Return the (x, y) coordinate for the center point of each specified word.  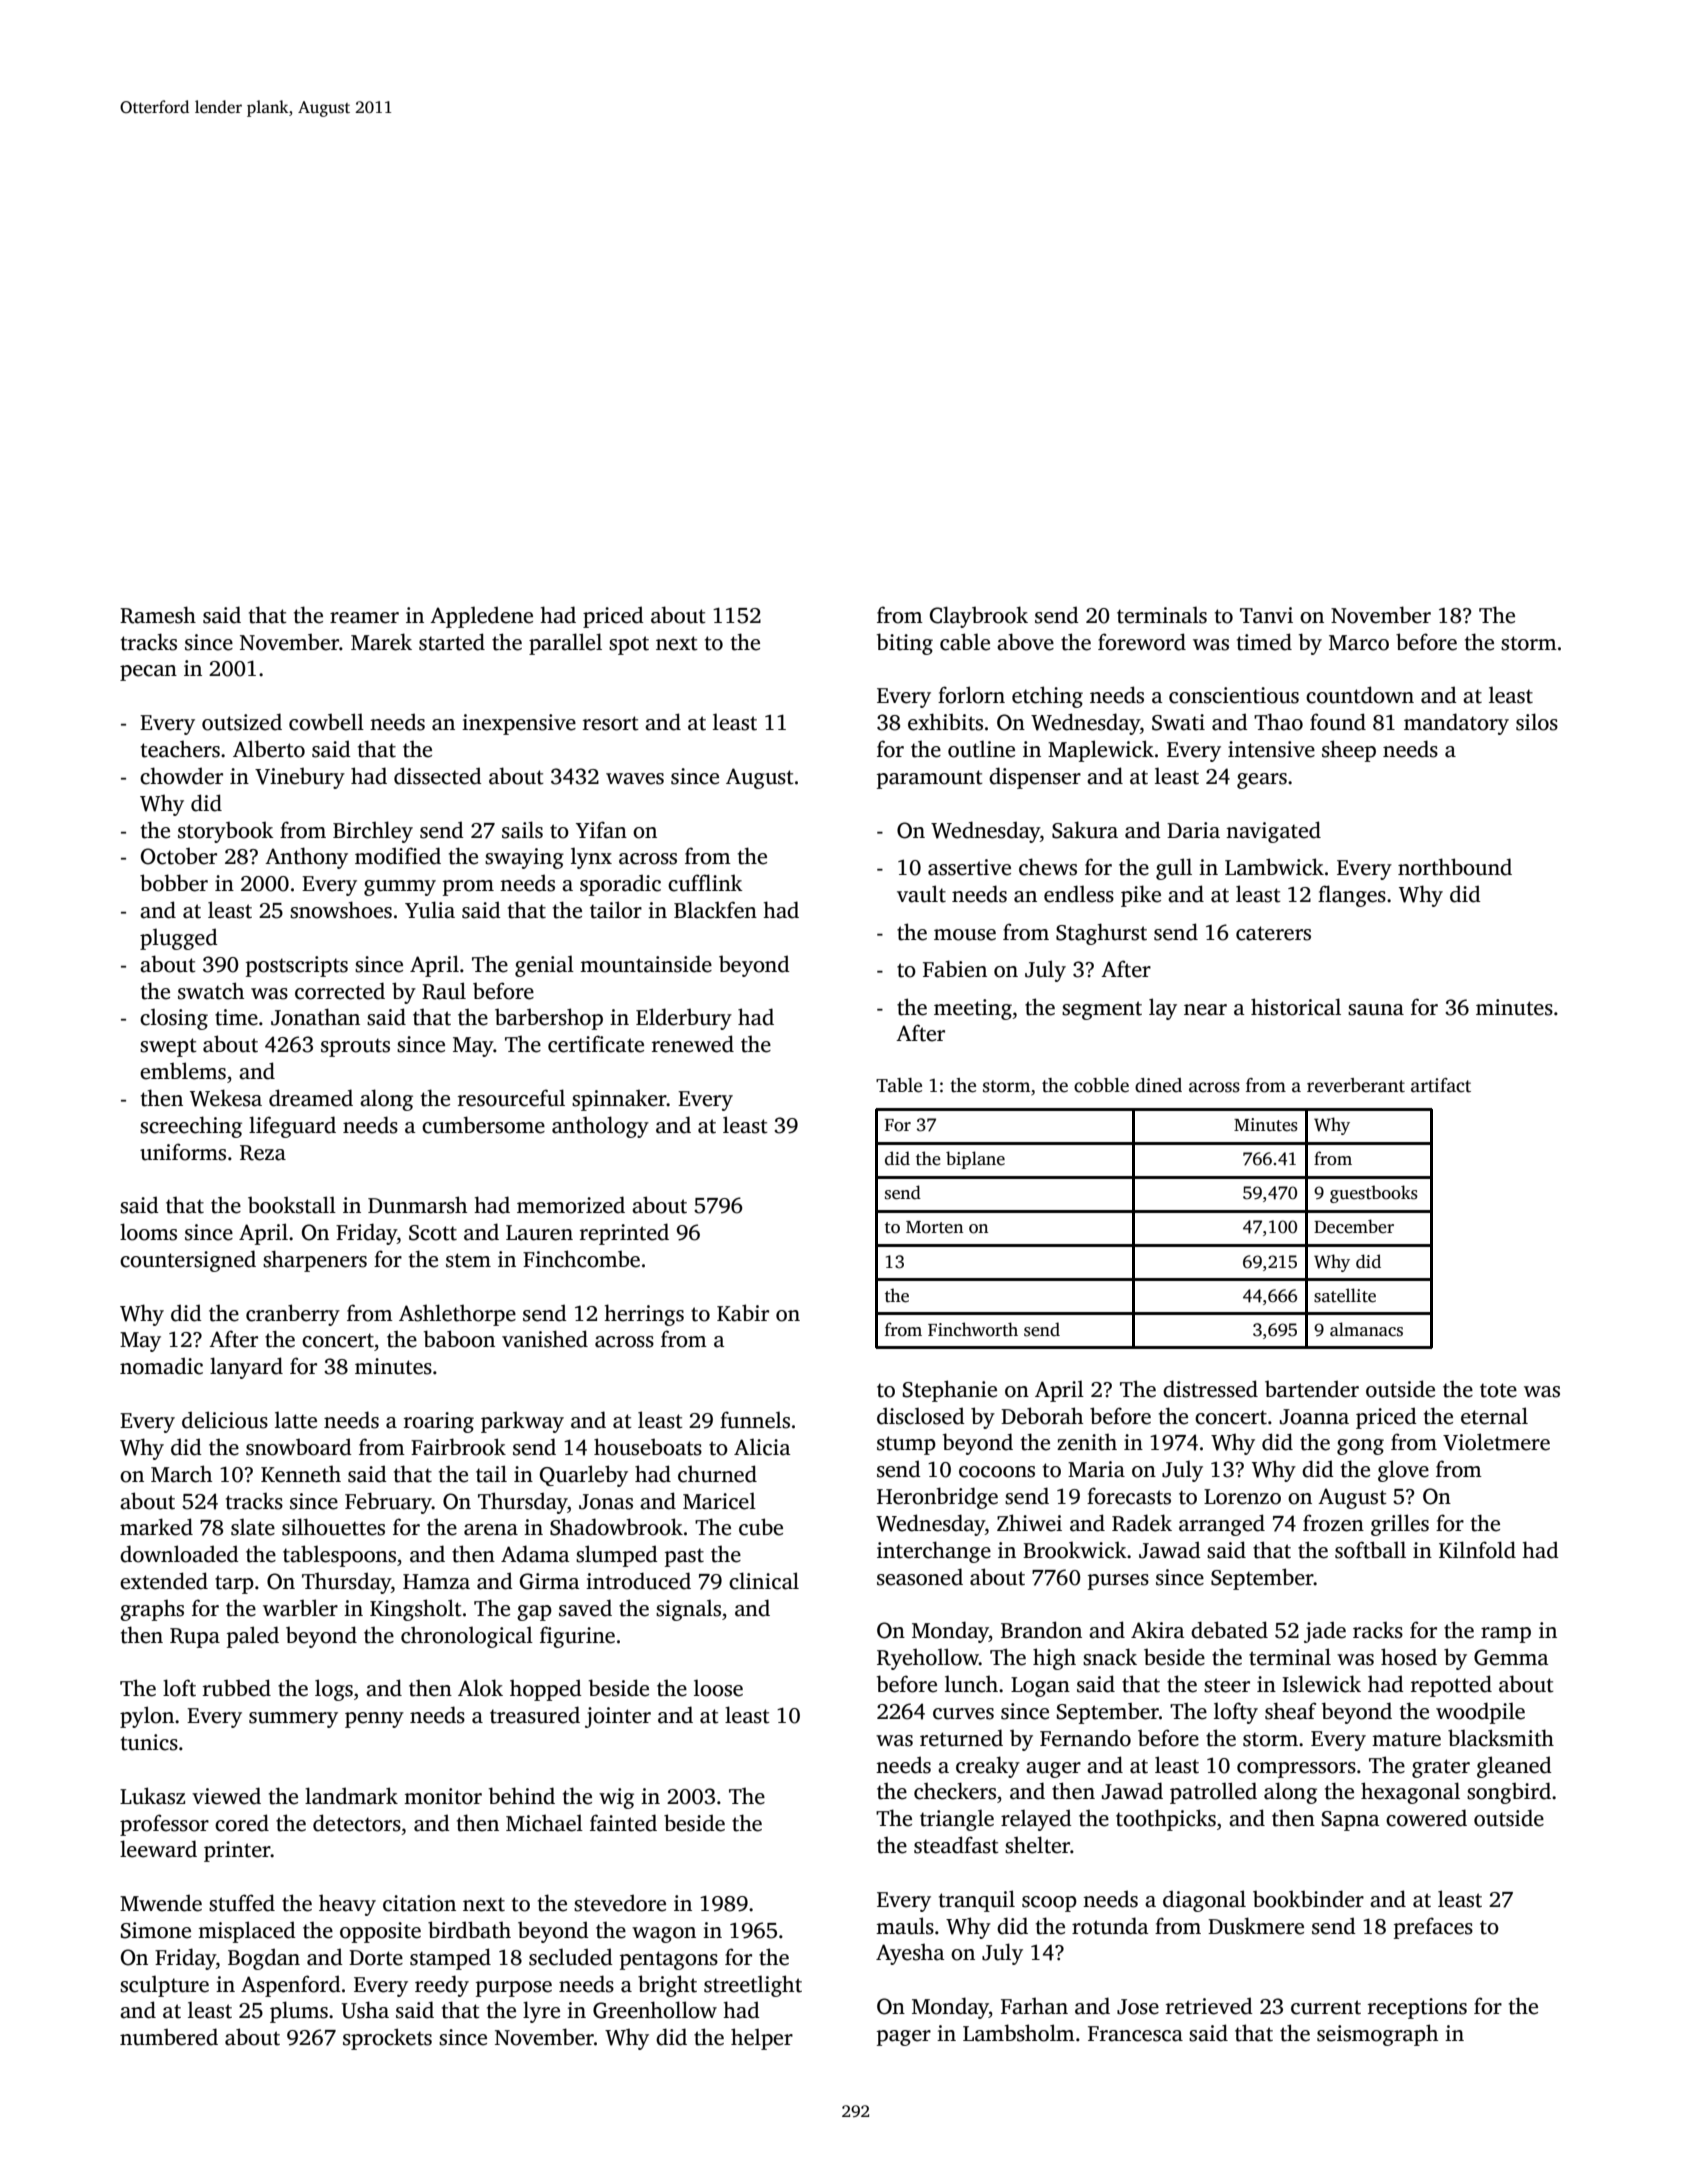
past (684, 1557)
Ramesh (158, 615)
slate (253, 1527)
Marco (1359, 643)
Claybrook (979, 617)
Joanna (1314, 1417)
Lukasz (152, 1796)
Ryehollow (928, 1659)
